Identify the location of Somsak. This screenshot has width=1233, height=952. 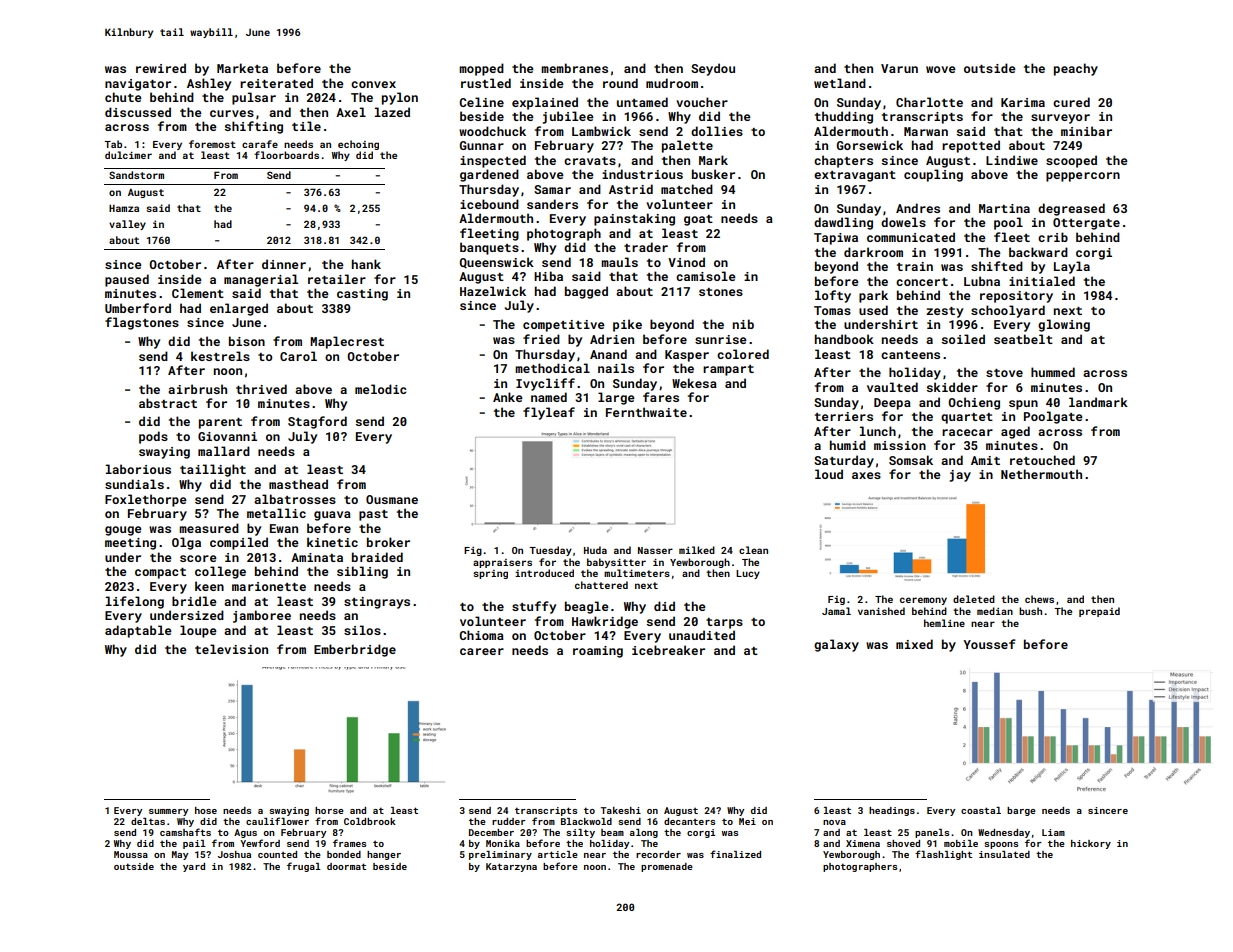
(911, 460).
